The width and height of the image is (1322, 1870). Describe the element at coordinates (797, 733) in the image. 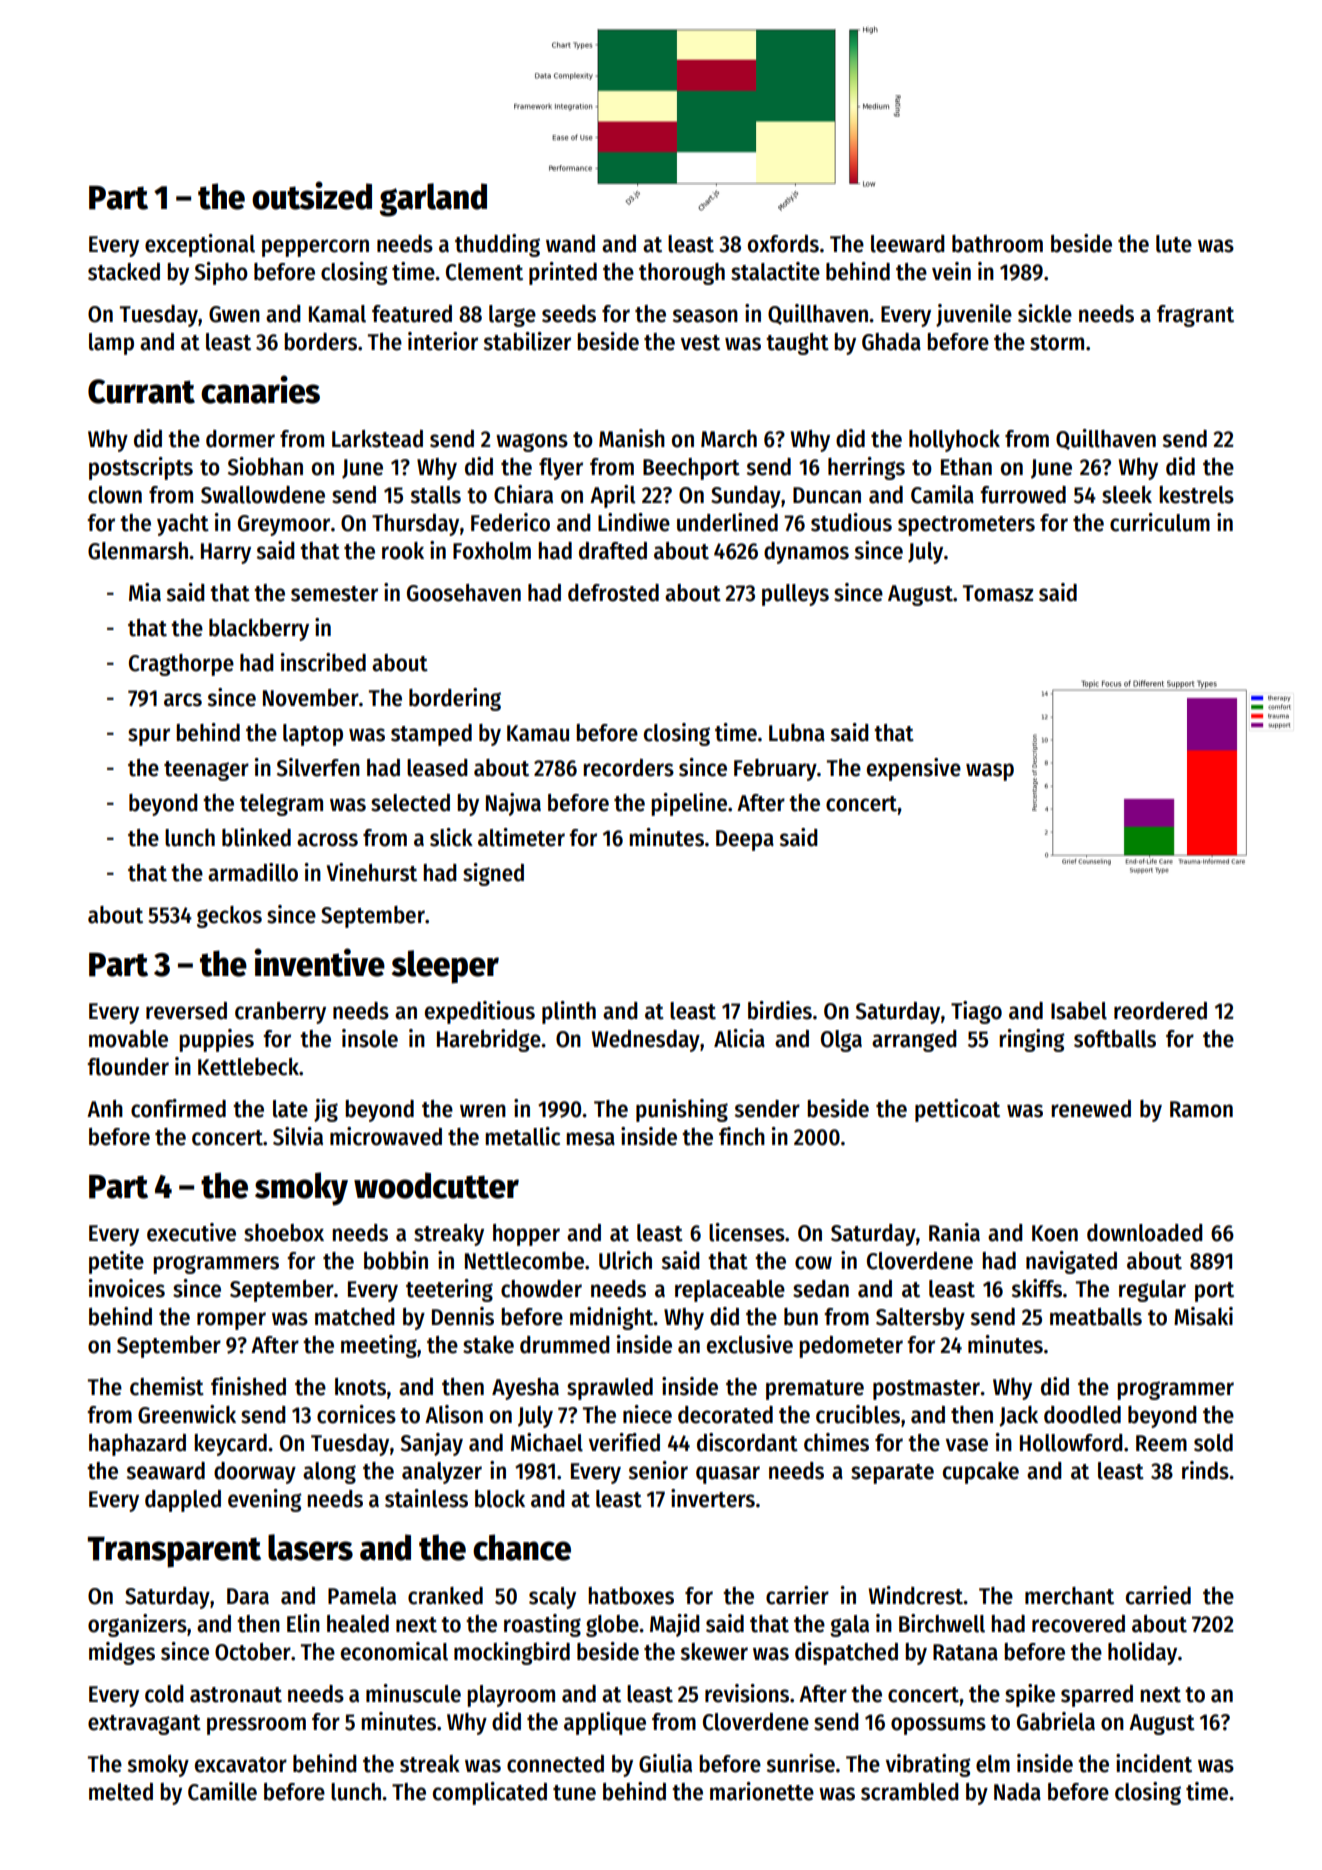

I see `Lubna` at that location.
